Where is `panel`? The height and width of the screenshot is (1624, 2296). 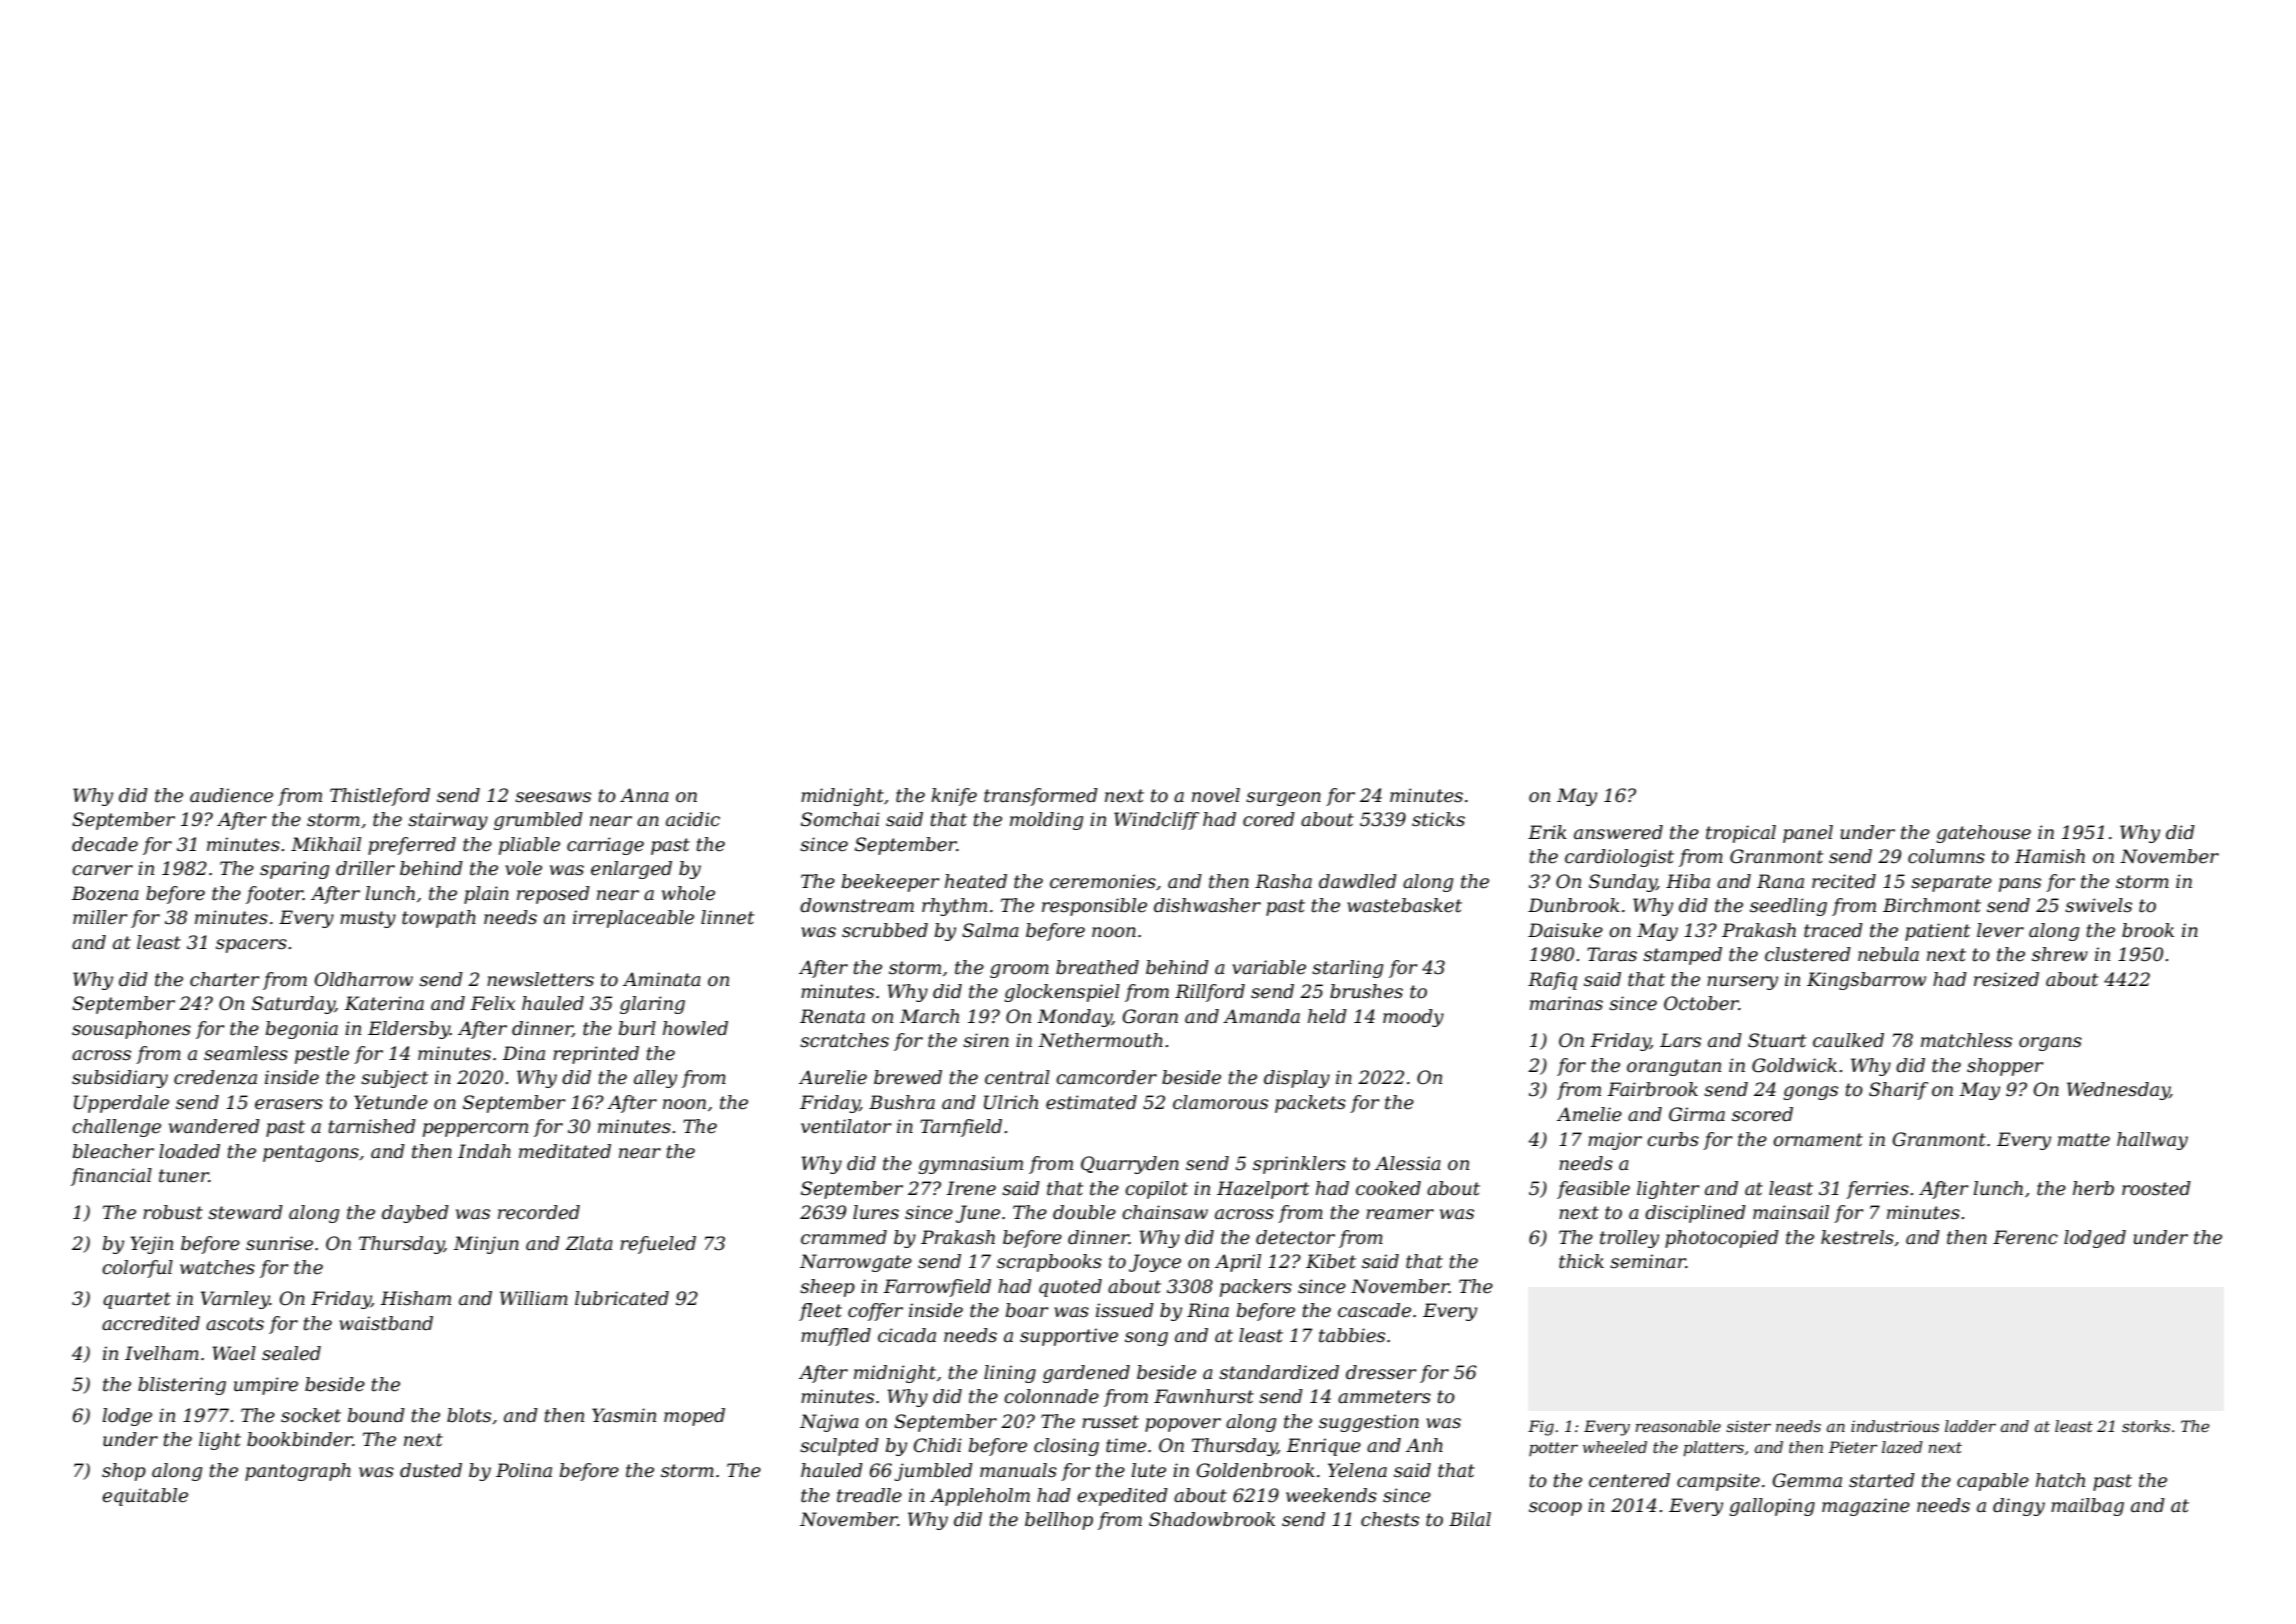 panel is located at coordinates (1808, 834).
